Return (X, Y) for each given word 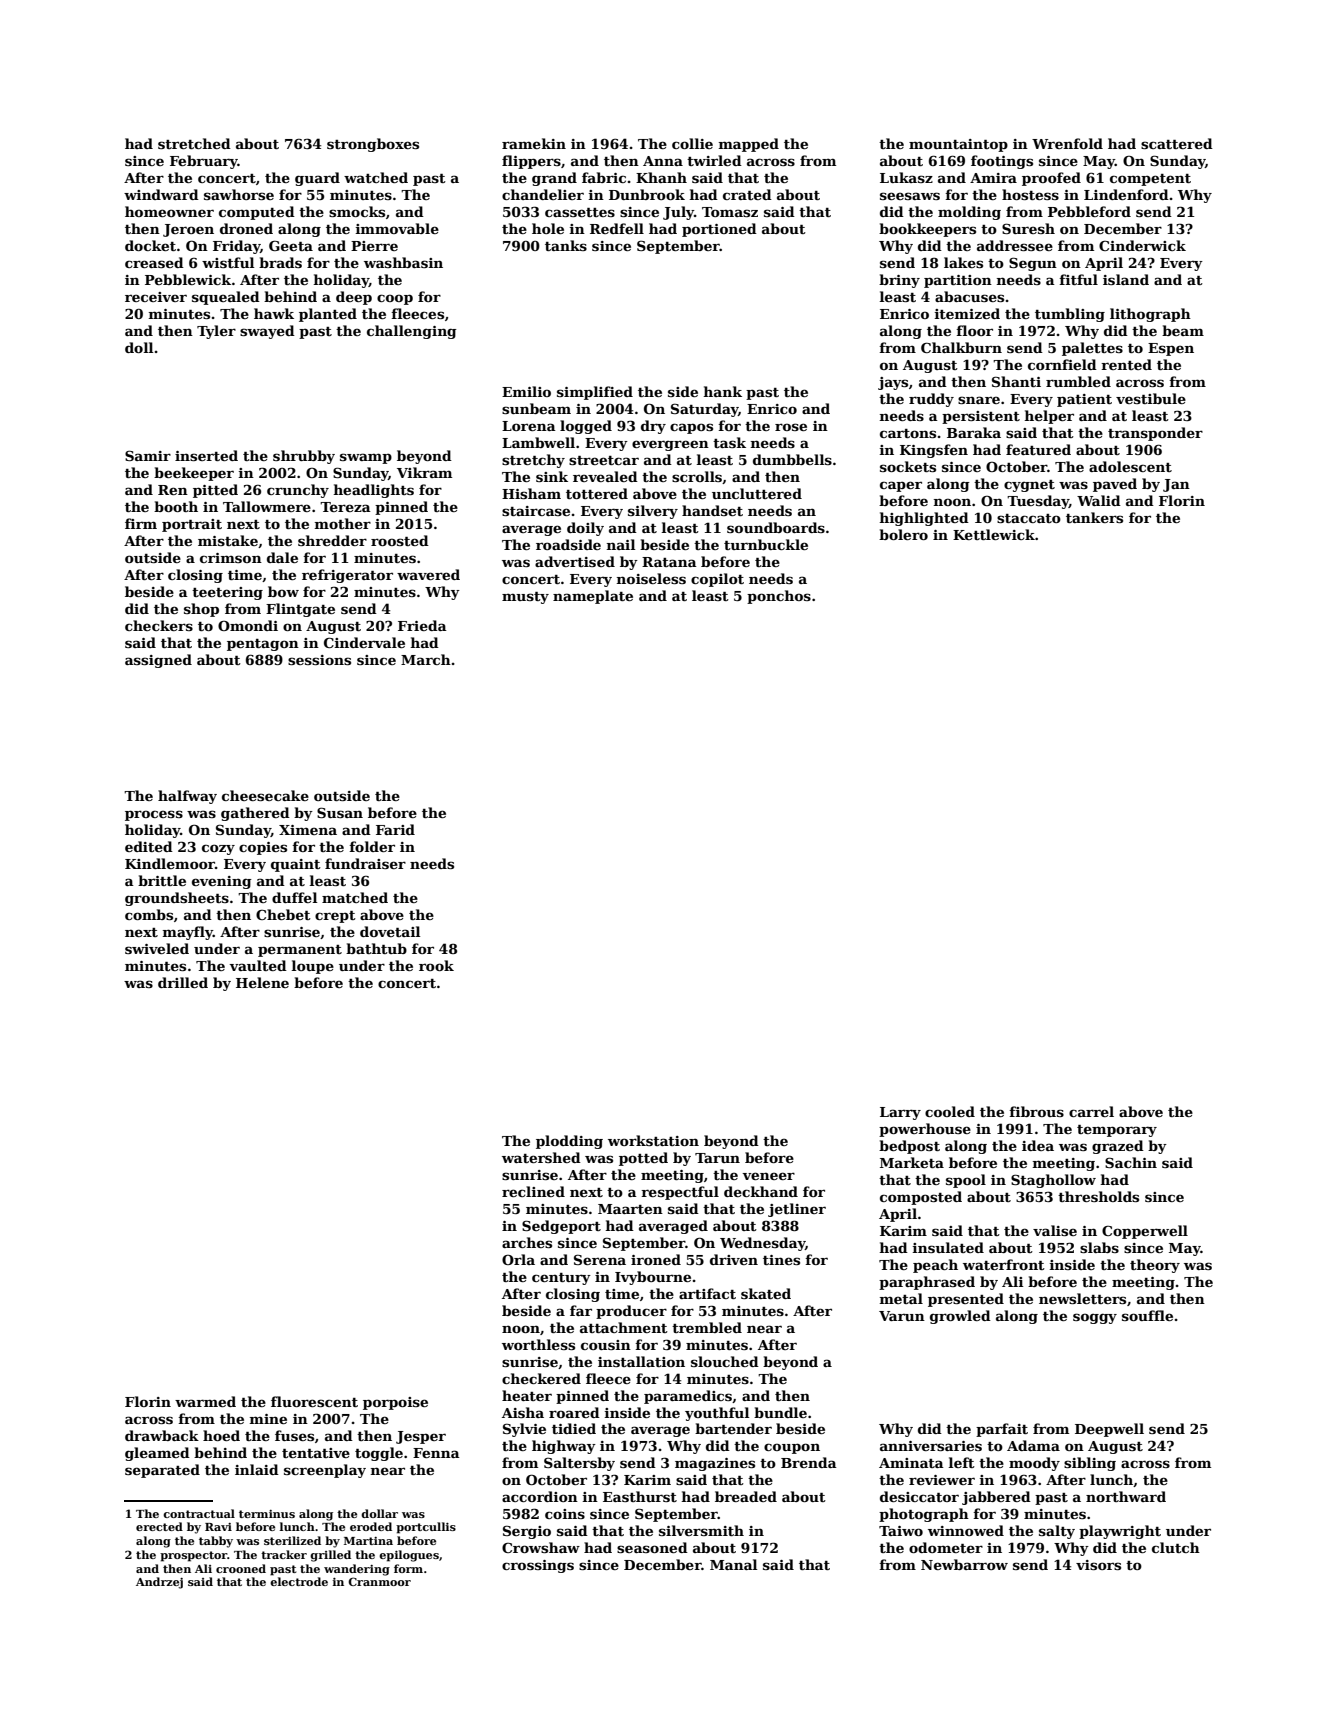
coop (395, 299)
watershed (541, 1157)
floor (974, 330)
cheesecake (265, 795)
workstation (653, 1140)
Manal (733, 1564)
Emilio (526, 391)
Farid (395, 829)
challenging (412, 332)
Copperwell (1145, 1232)
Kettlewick (994, 534)
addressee (1015, 245)
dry (653, 427)
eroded (371, 1526)
